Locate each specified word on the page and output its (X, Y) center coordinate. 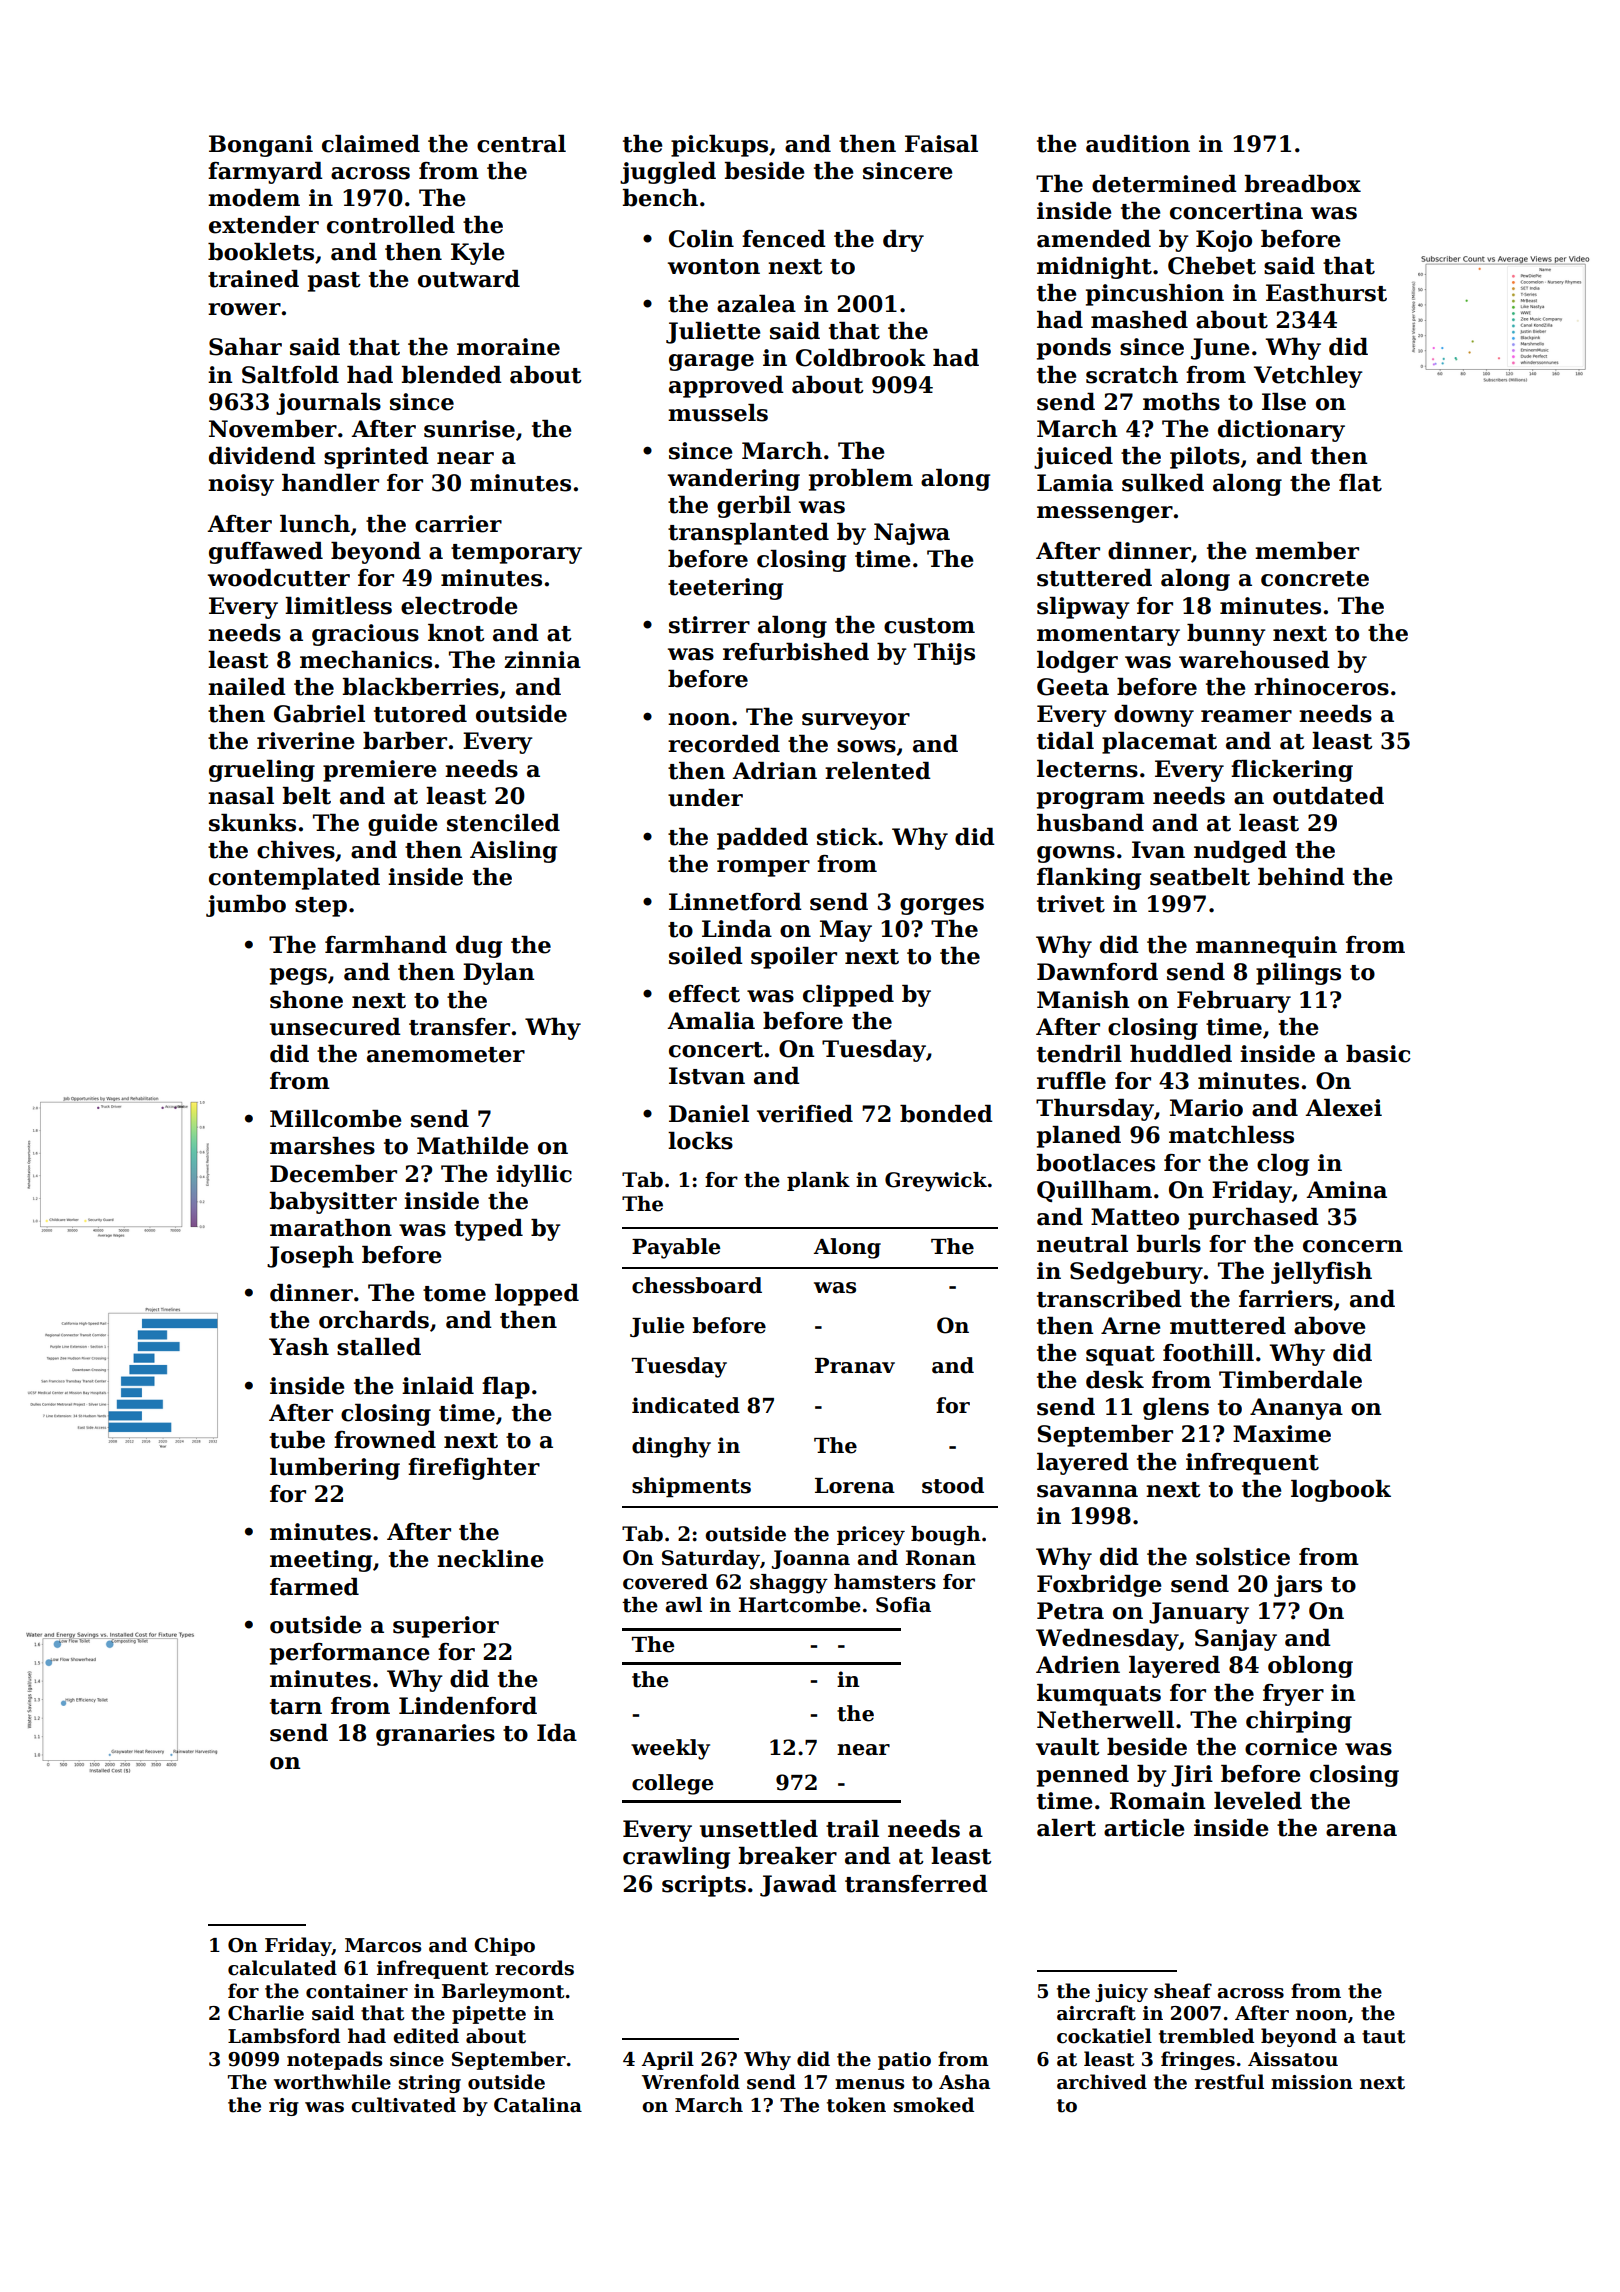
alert (1066, 1828)
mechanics (366, 660)
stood (953, 1485)
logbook (1341, 1491)
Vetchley (1308, 377)
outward (469, 279)
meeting (321, 1561)
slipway (1083, 608)
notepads (334, 2060)
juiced (1073, 458)
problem (861, 480)
